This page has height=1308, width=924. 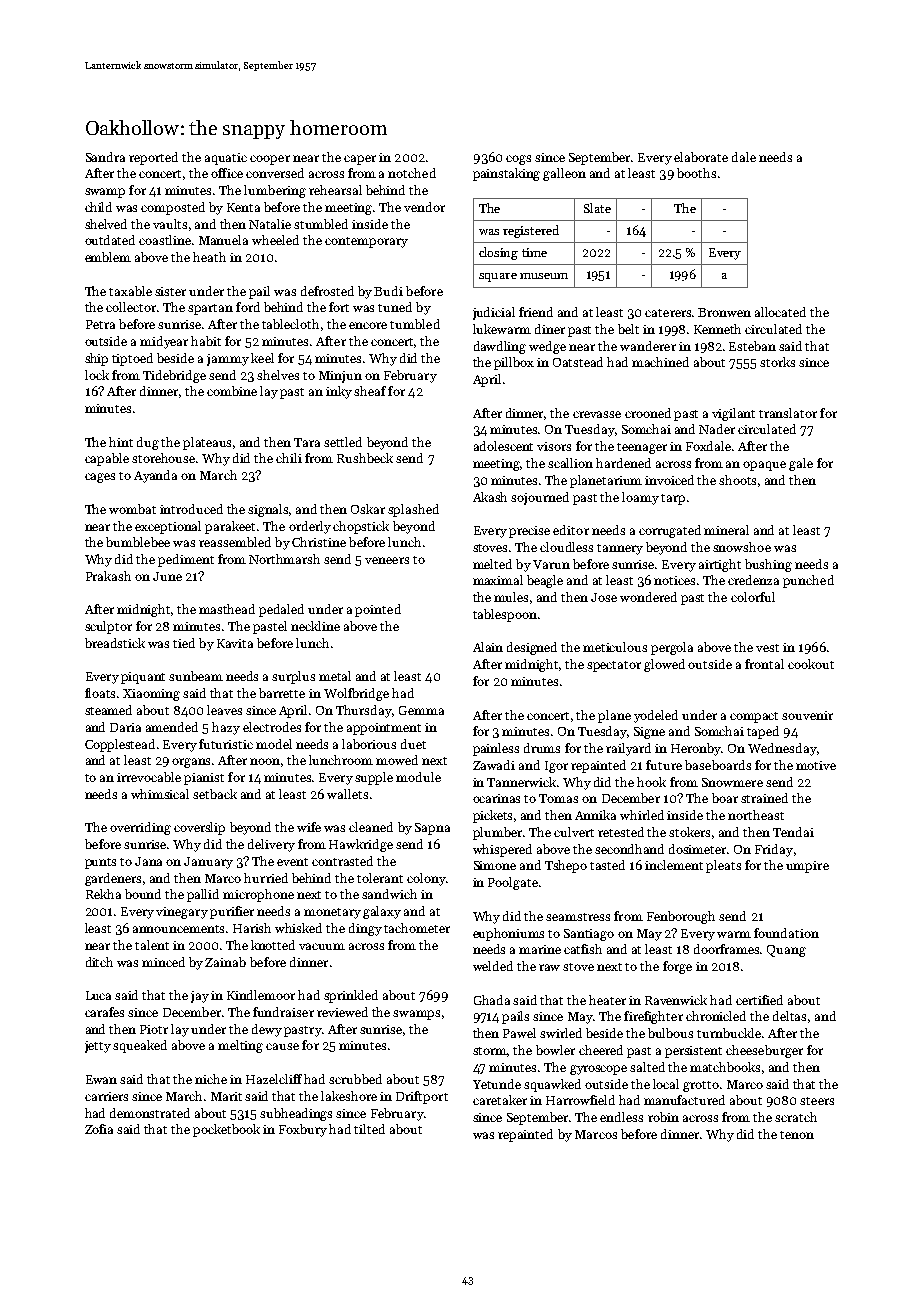 What do you see at coordinates (724, 312) in the page?
I see `Bronwen` at bounding box center [724, 312].
